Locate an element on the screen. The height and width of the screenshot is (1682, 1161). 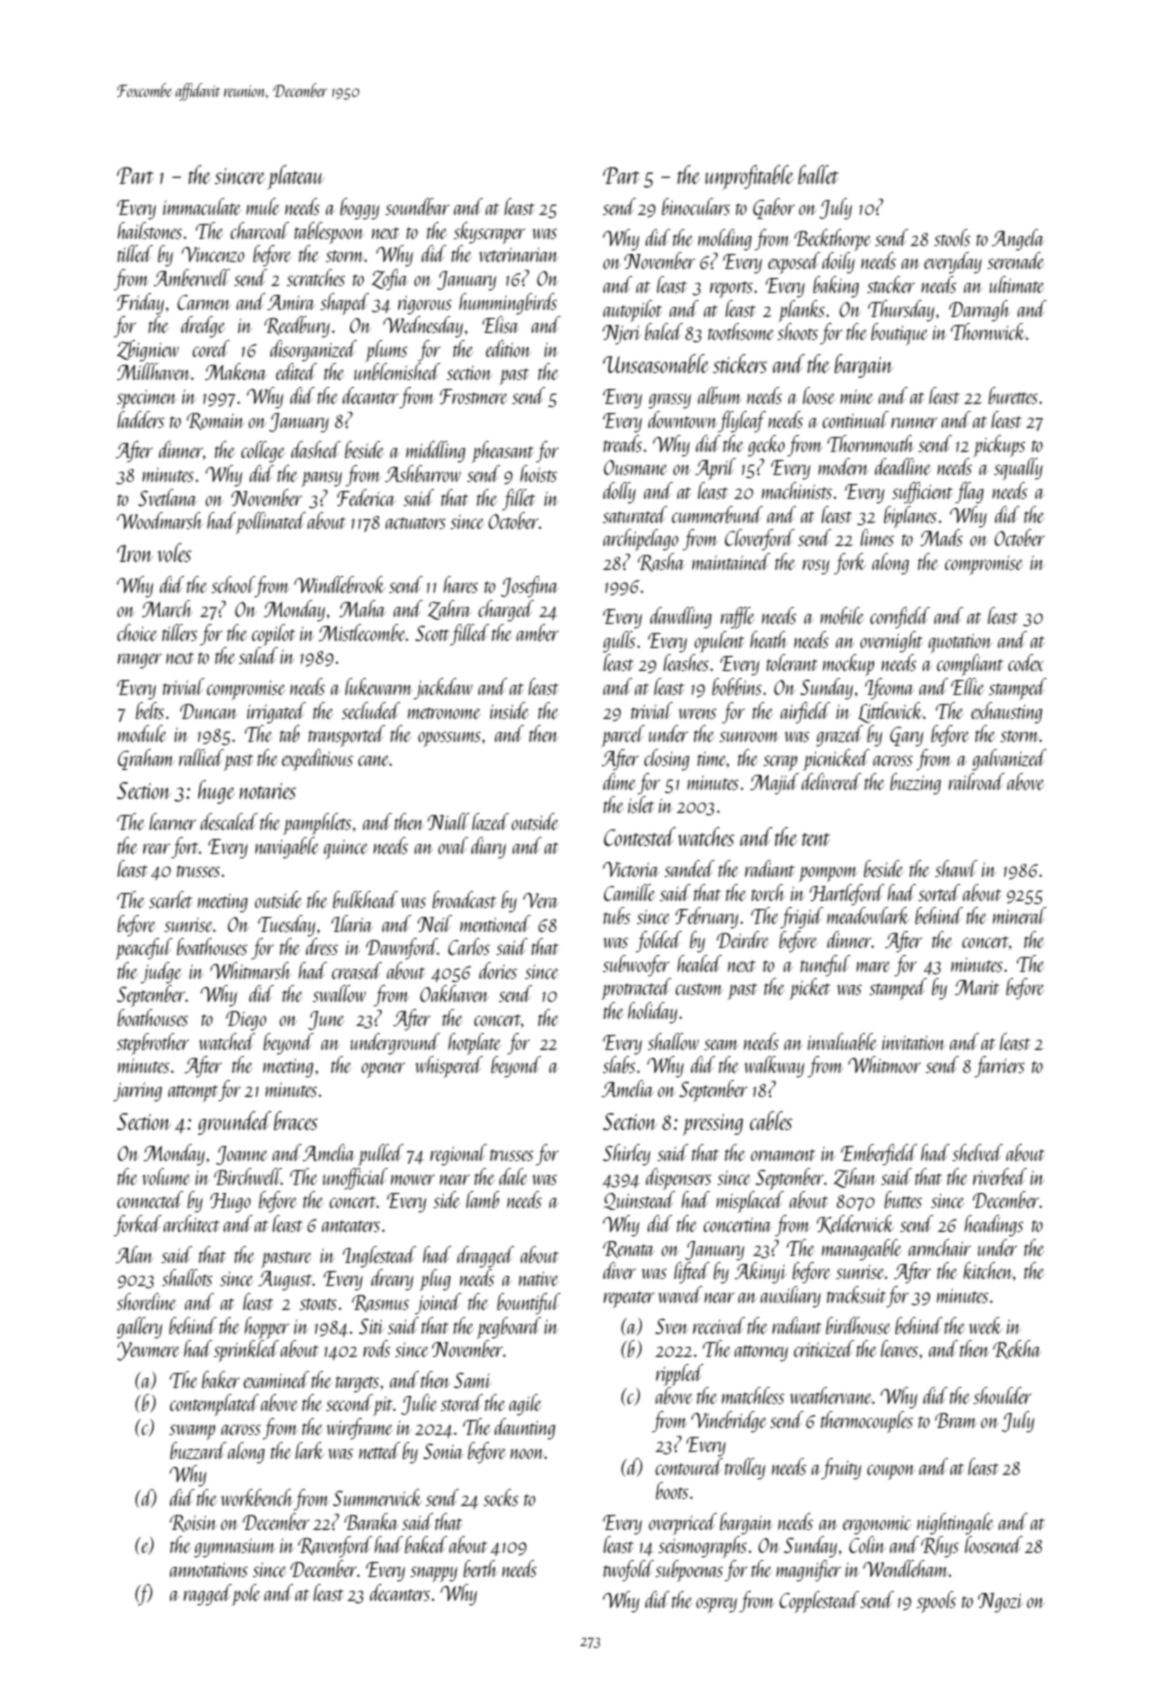
unprofitable is located at coordinates (749, 177).
